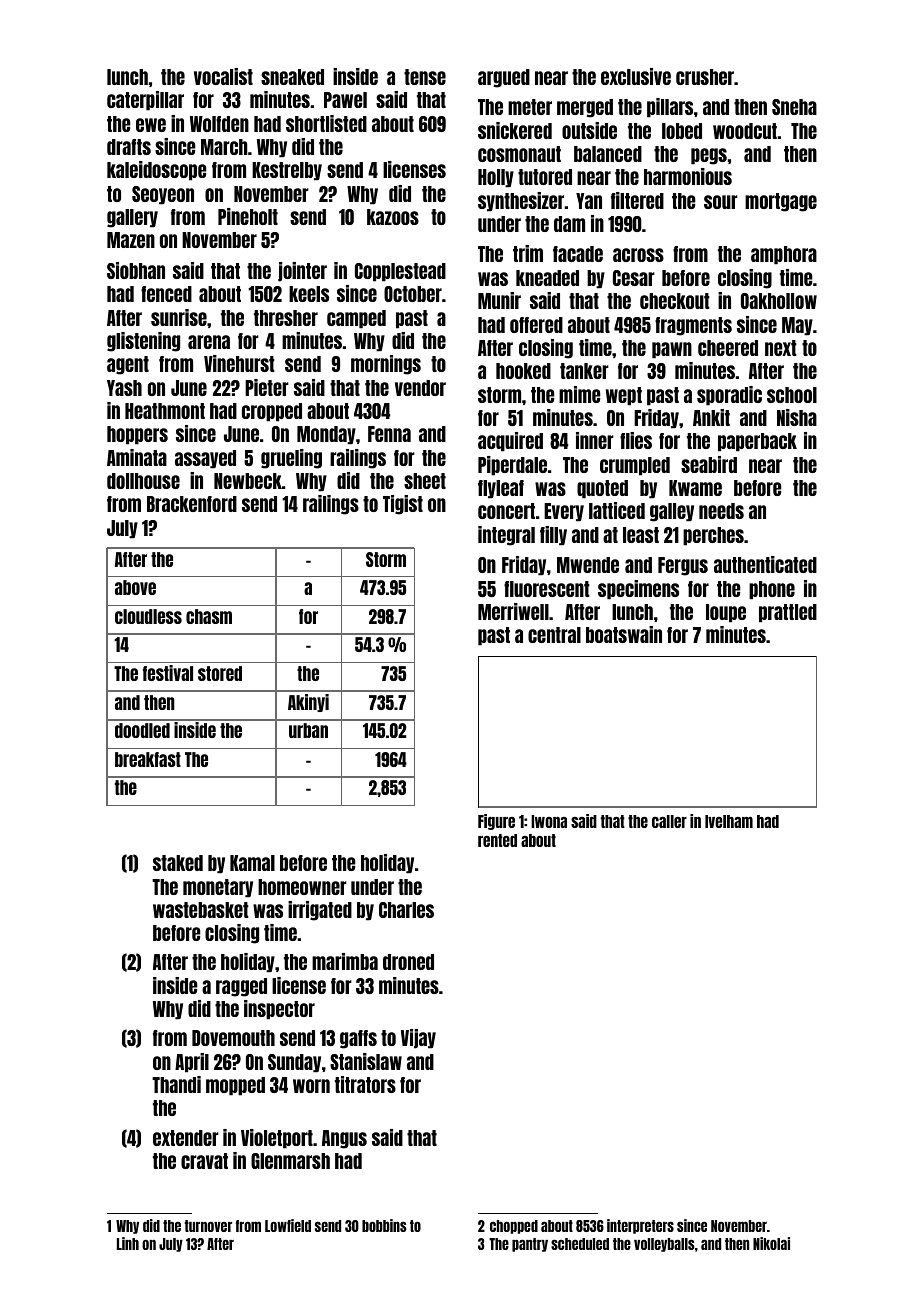 This screenshot has height=1314, width=924. Describe the element at coordinates (729, 821) in the screenshot. I see `Ivelham` at that location.
